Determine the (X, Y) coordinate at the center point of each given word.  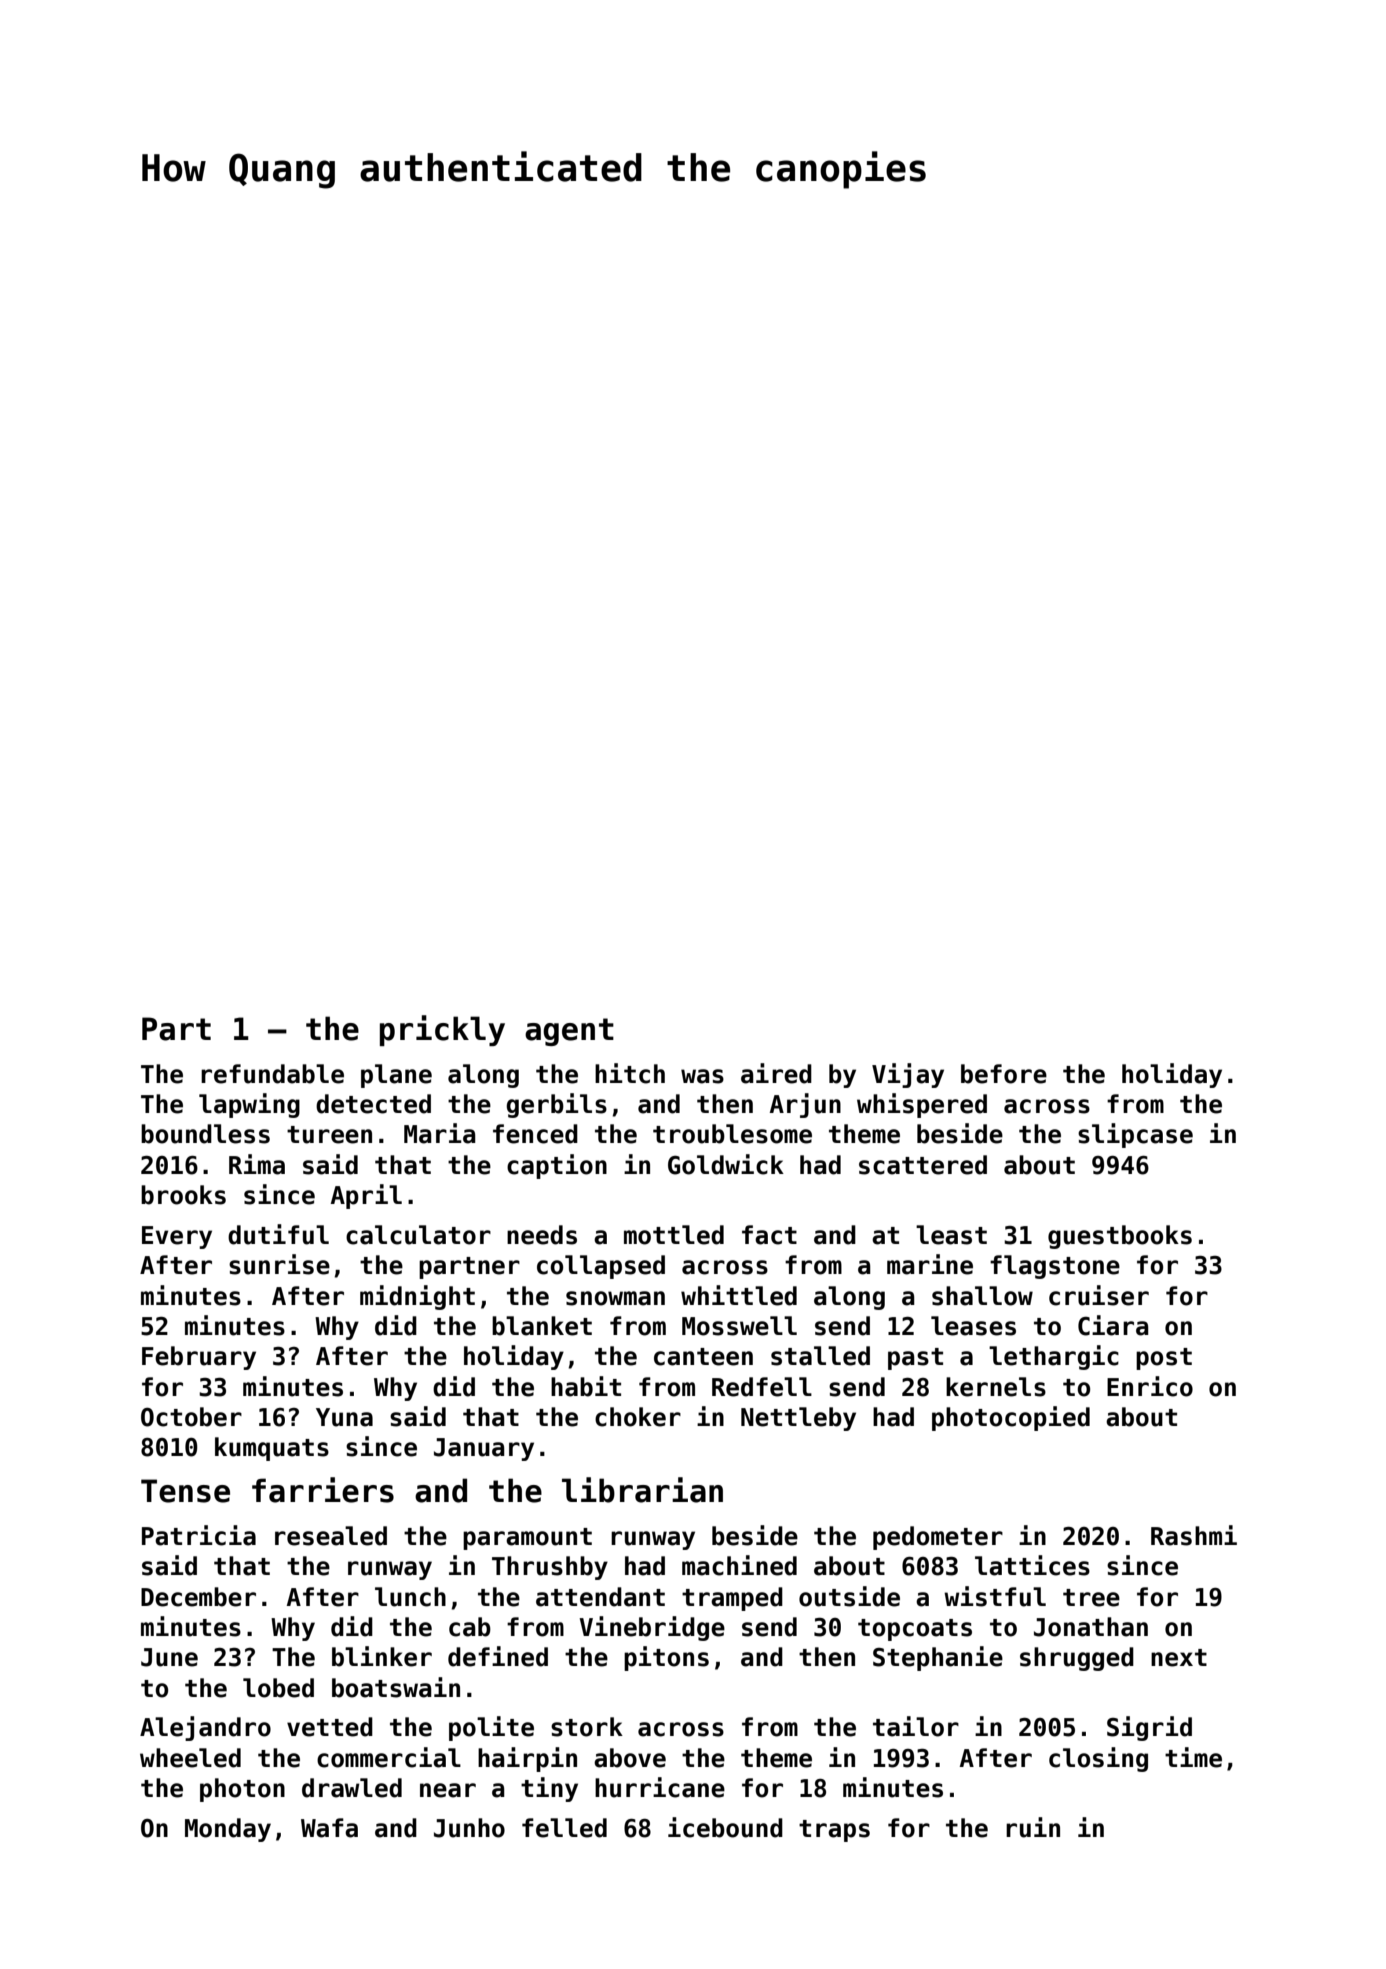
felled (564, 1828)
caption (557, 1166)
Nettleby (798, 1419)
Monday (228, 1830)
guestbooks (1120, 1237)
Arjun (805, 1105)
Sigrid (1149, 1728)
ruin (1033, 1827)
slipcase (1135, 1135)
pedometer (938, 1538)
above (630, 1758)
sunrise (279, 1264)
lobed (278, 1688)
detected (373, 1104)
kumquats (272, 1449)
